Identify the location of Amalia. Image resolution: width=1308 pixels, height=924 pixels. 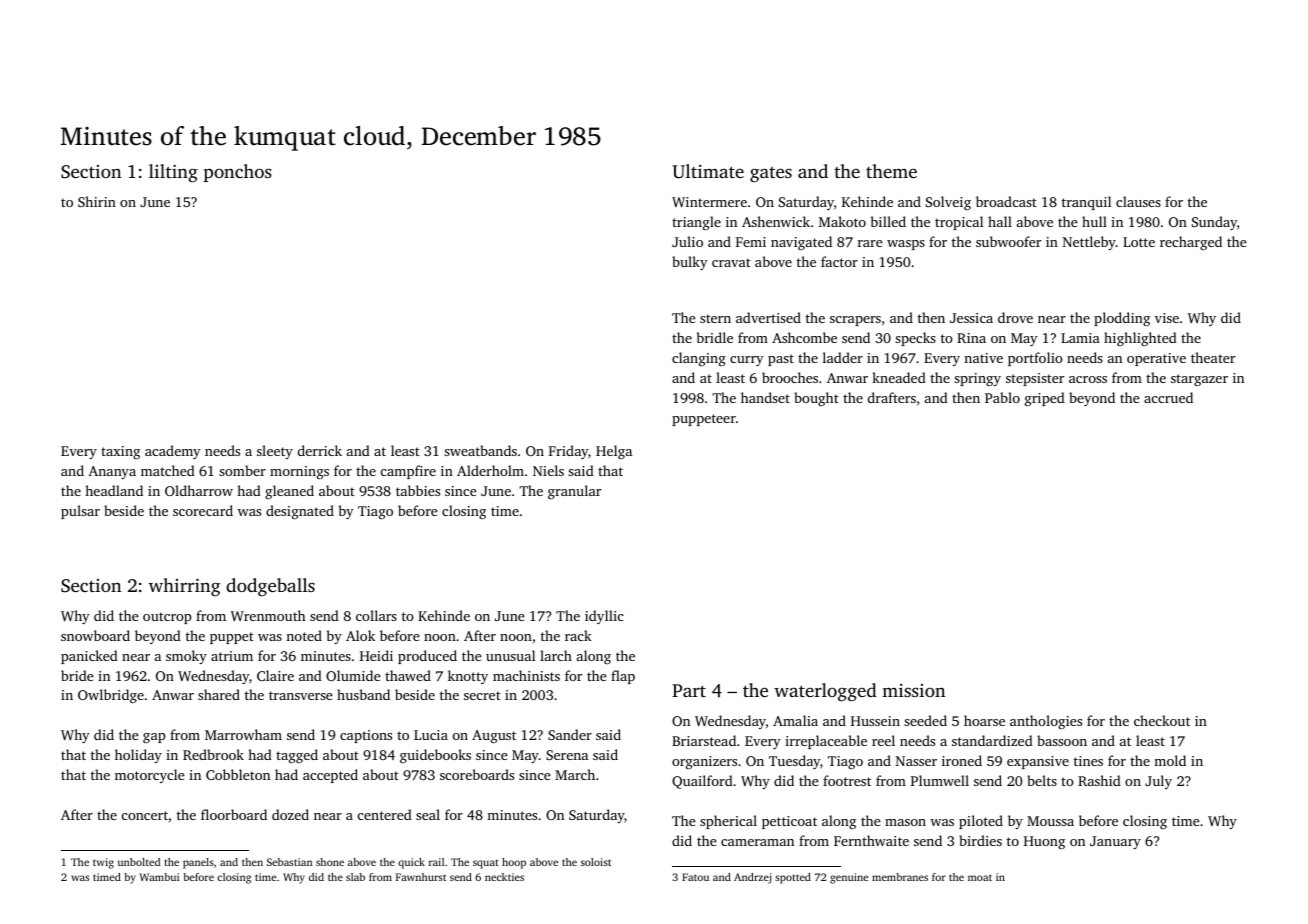
(795, 720).
